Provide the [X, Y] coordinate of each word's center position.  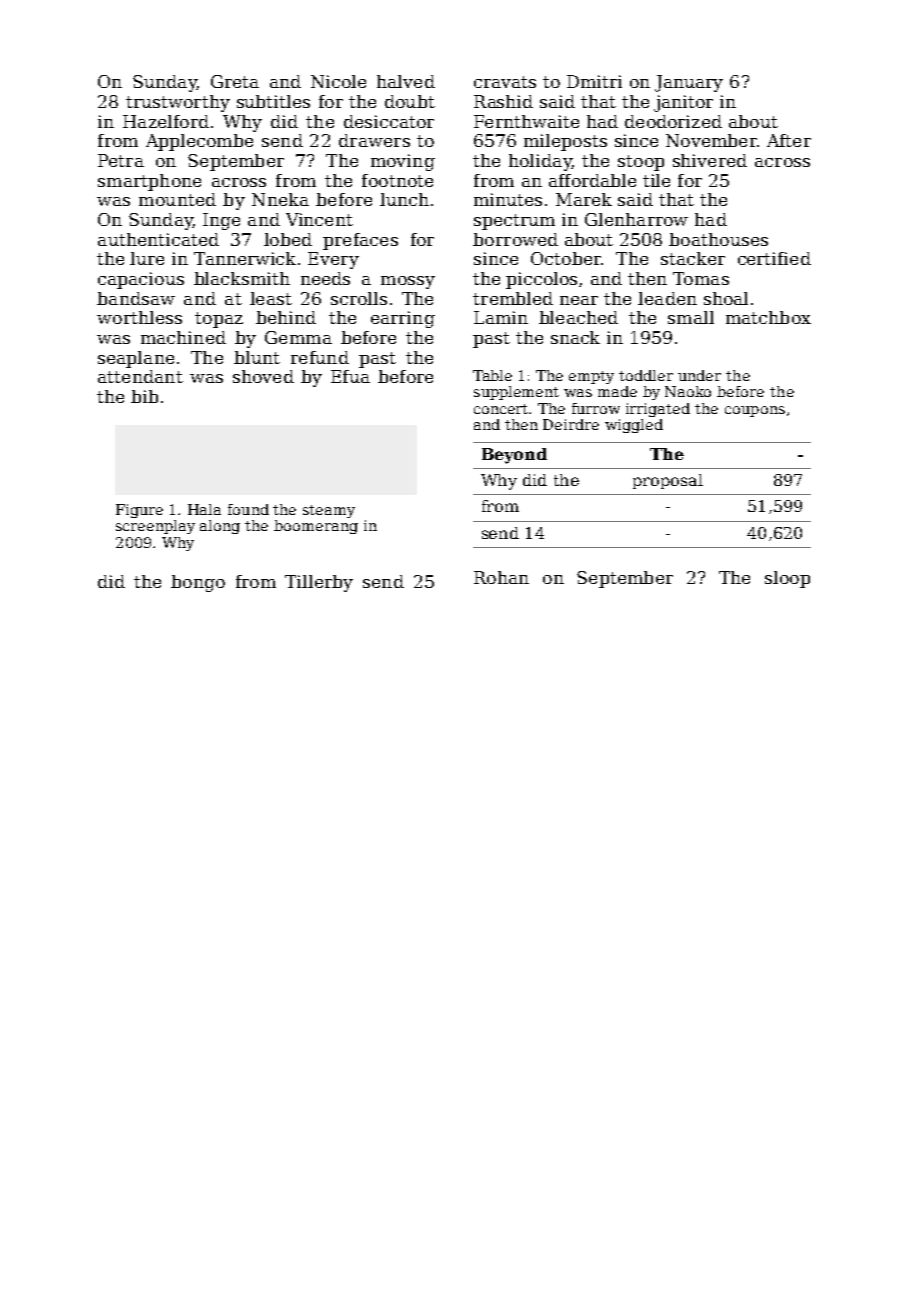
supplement [516, 393]
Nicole [338, 81]
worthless [139, 317]
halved [406, 81]
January [689, 83]
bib [144, 396]
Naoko [688, 391]
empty [591, 377]
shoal [726, 298]
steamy [329, 511]
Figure [139, 511]
